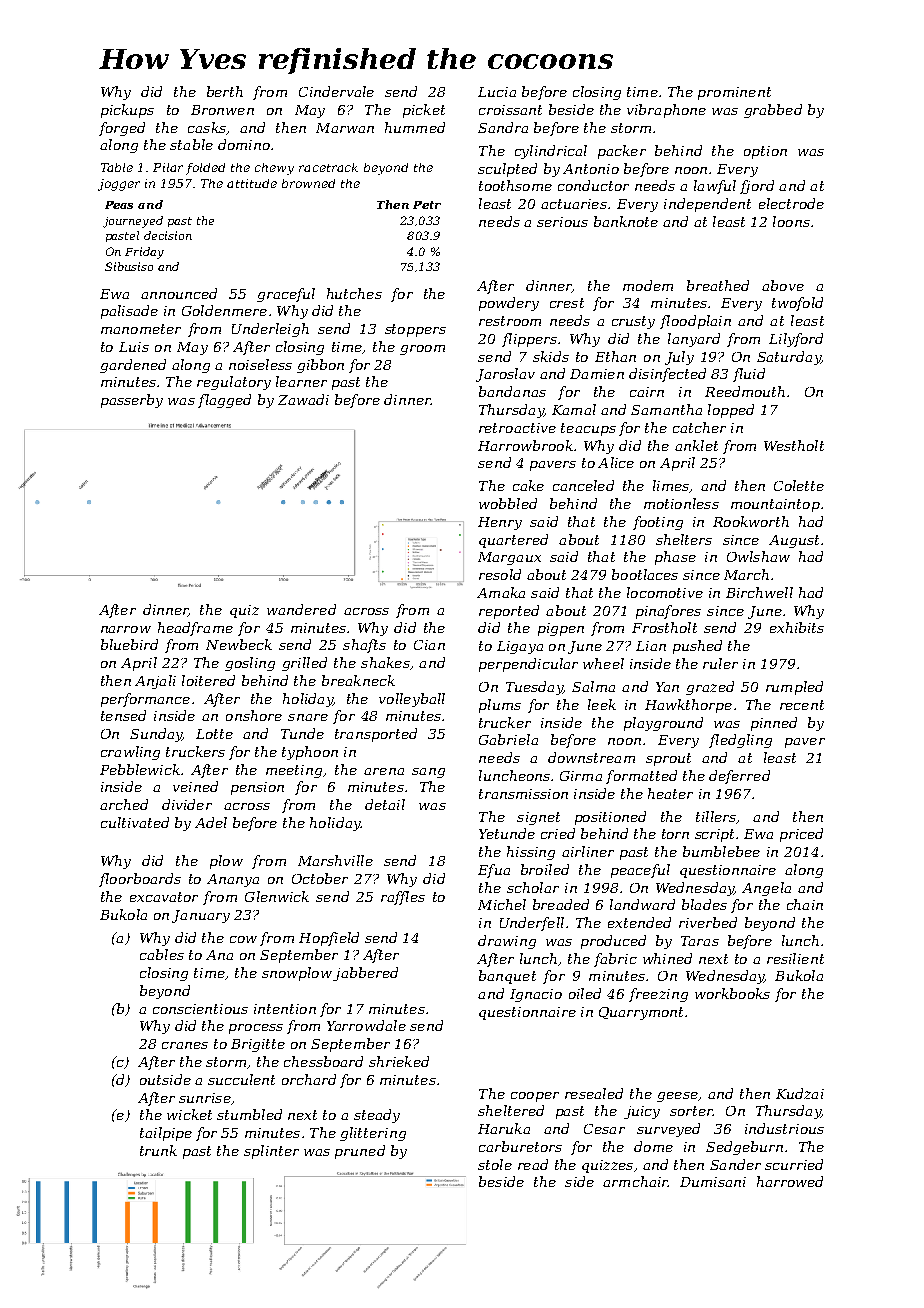  What do you see at coordinates (504, 1128) in the screenshot?
I see `Haruka` at bounding box center [504, 1128].
